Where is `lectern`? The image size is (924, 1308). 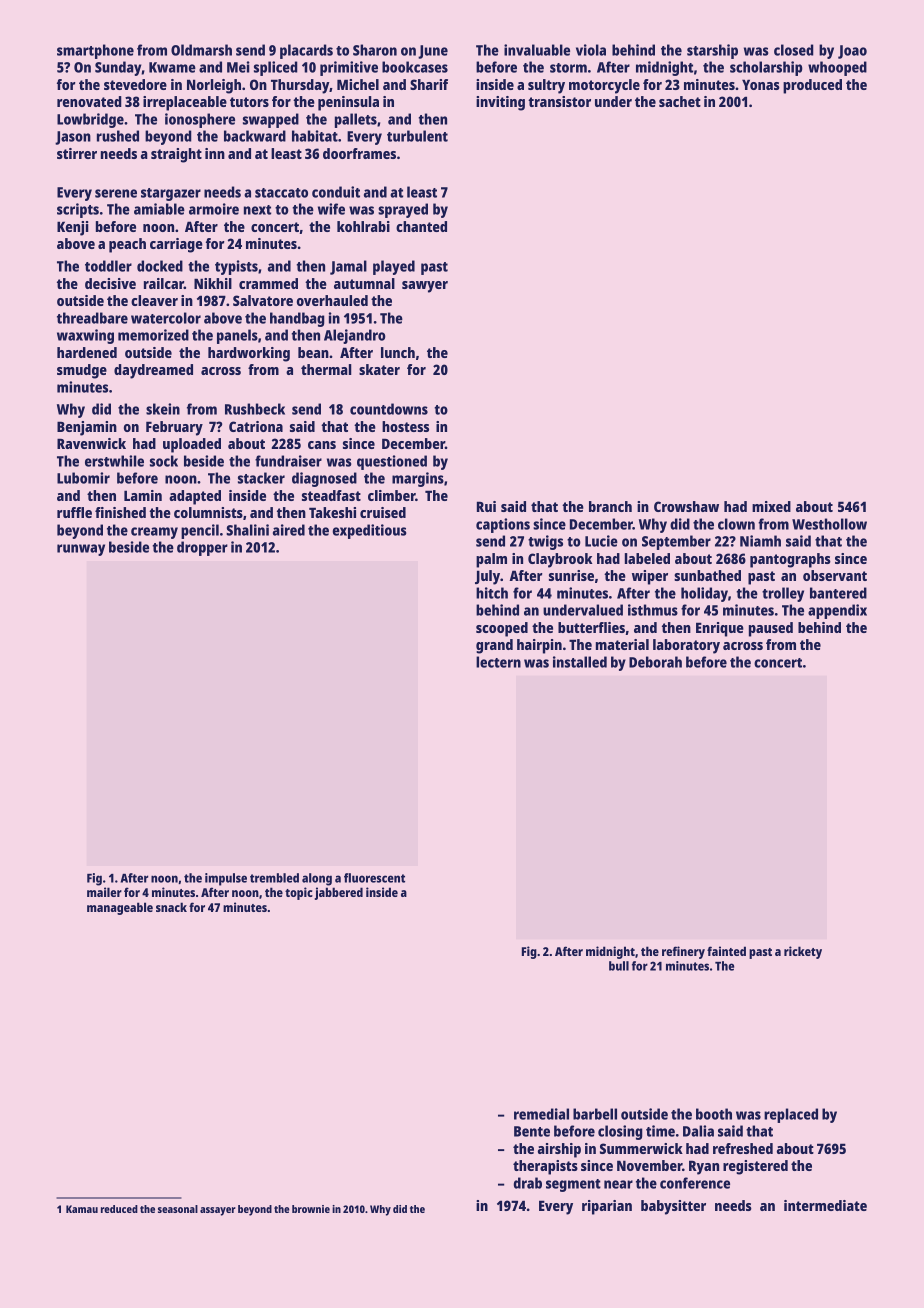
lectern is located at coordinates (498, 662).
